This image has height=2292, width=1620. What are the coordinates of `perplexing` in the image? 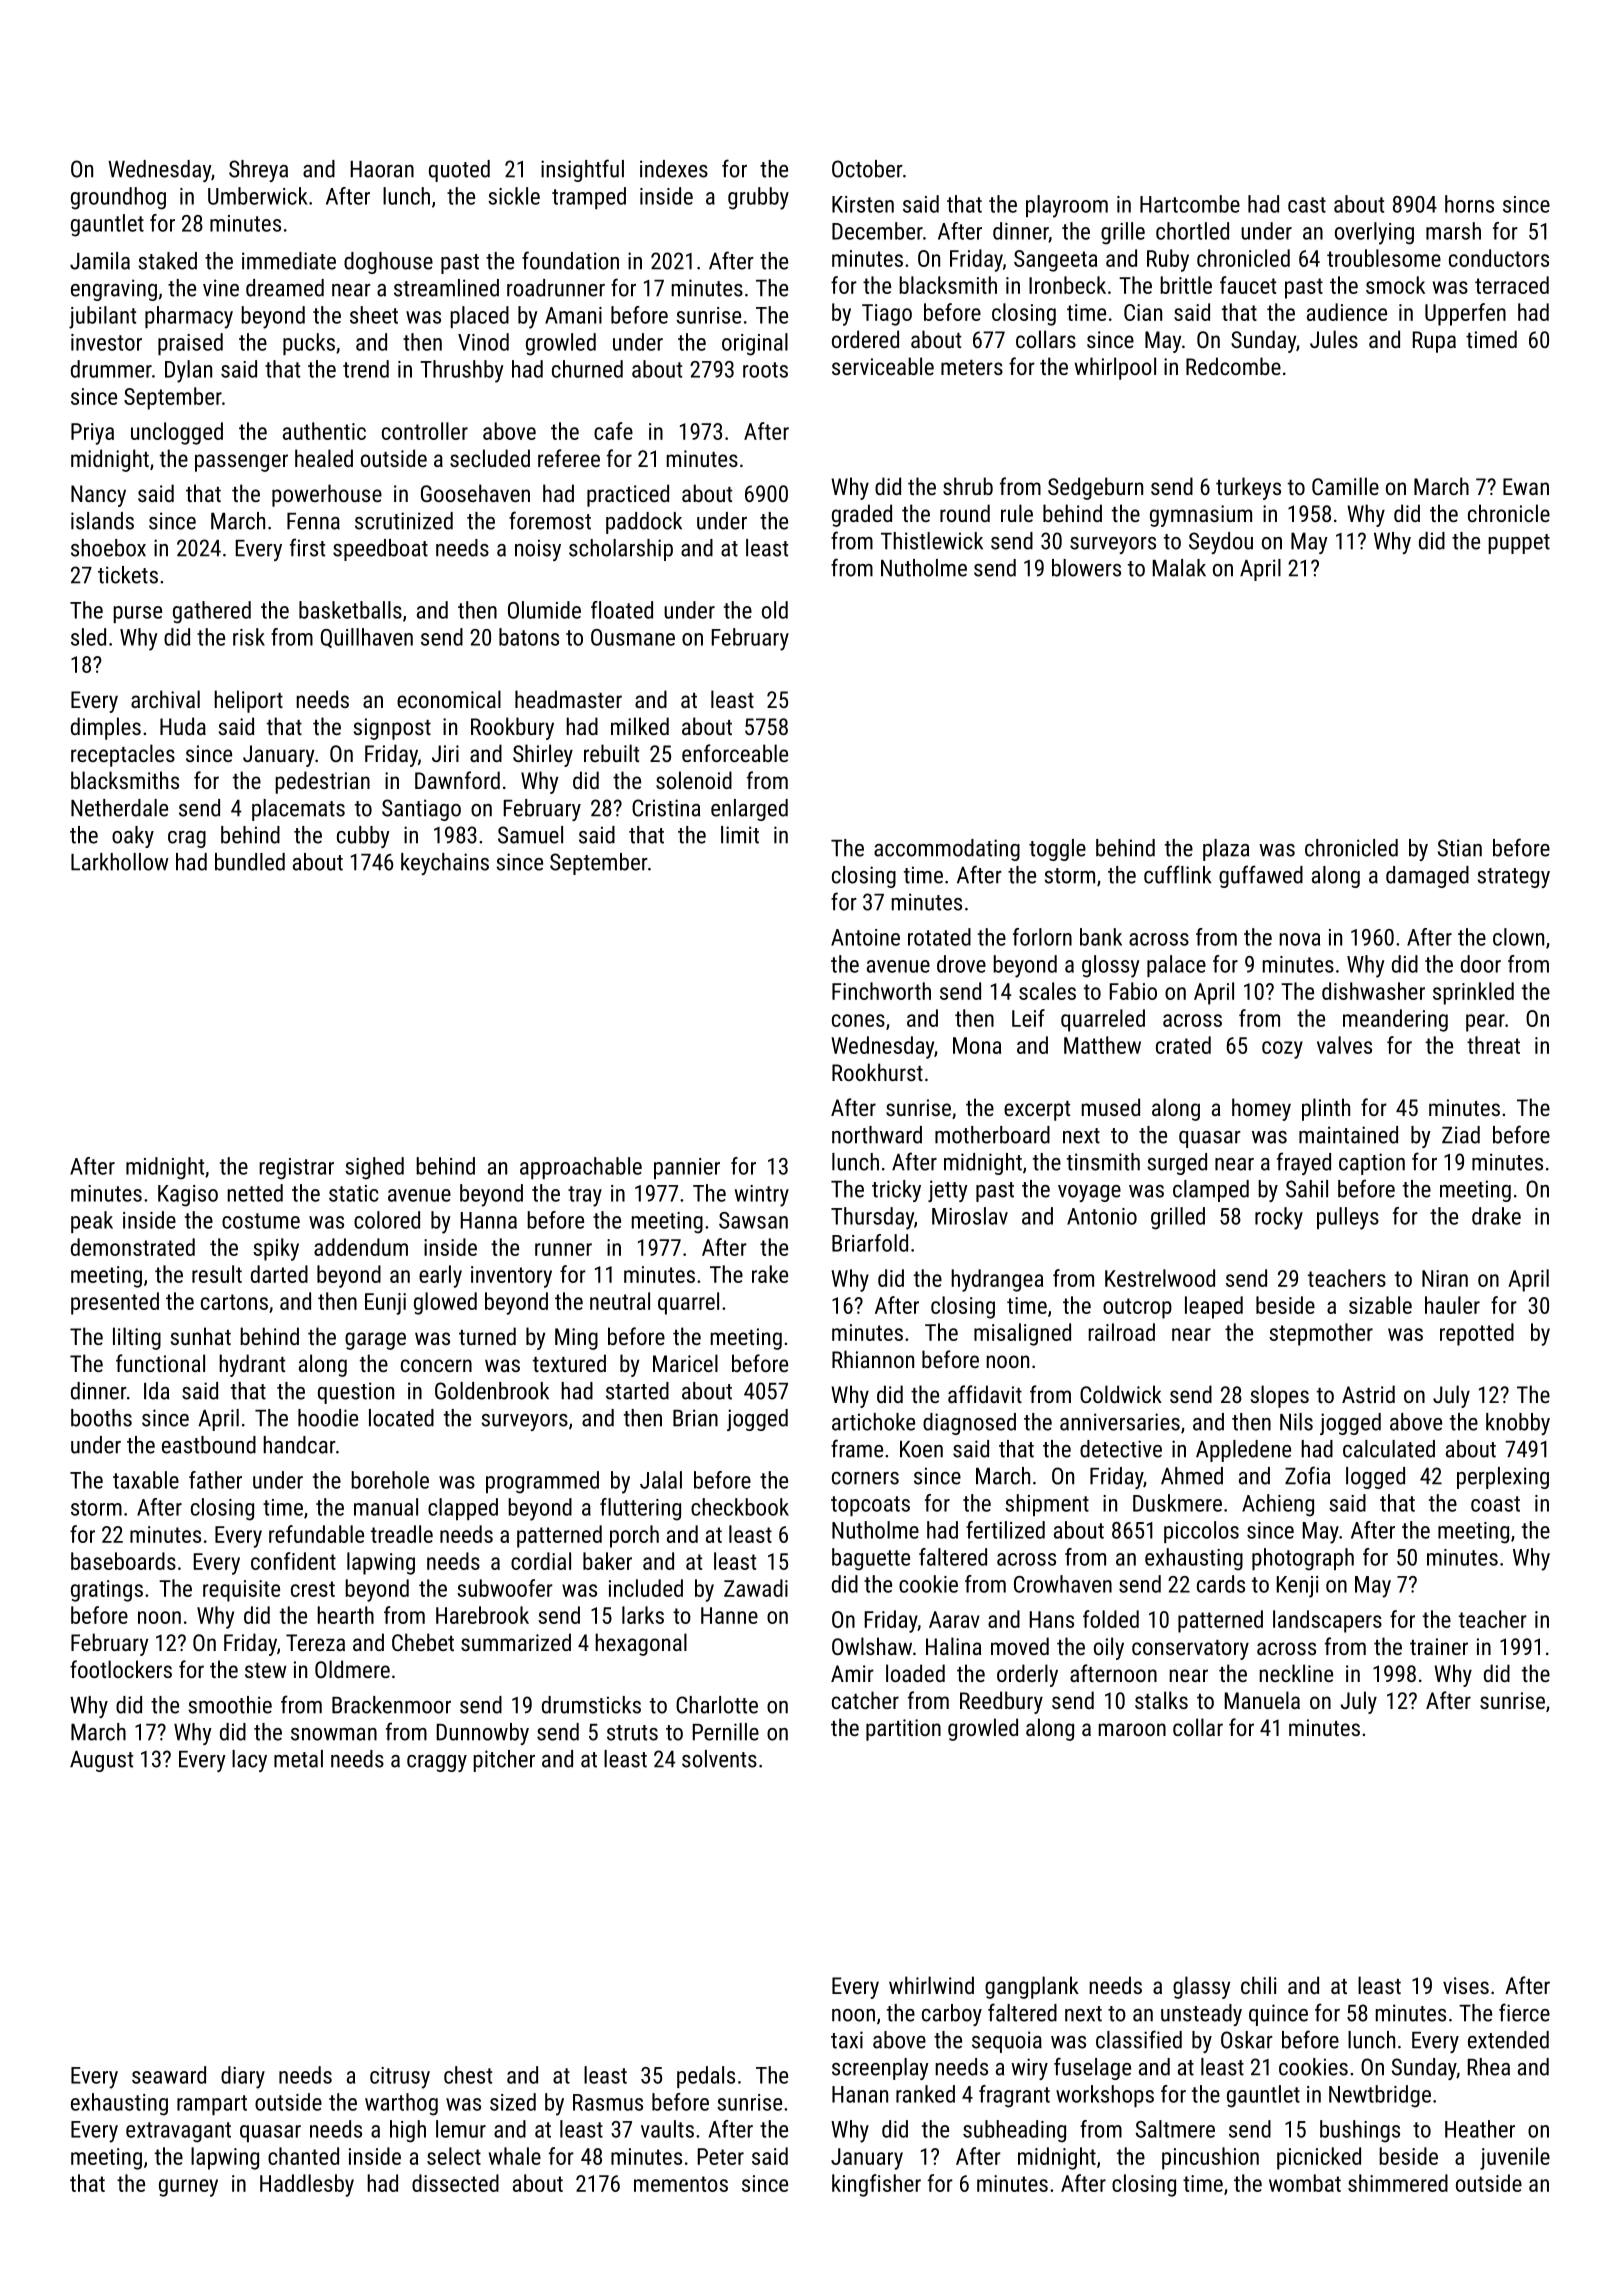 It's located at (1503, 1478).
